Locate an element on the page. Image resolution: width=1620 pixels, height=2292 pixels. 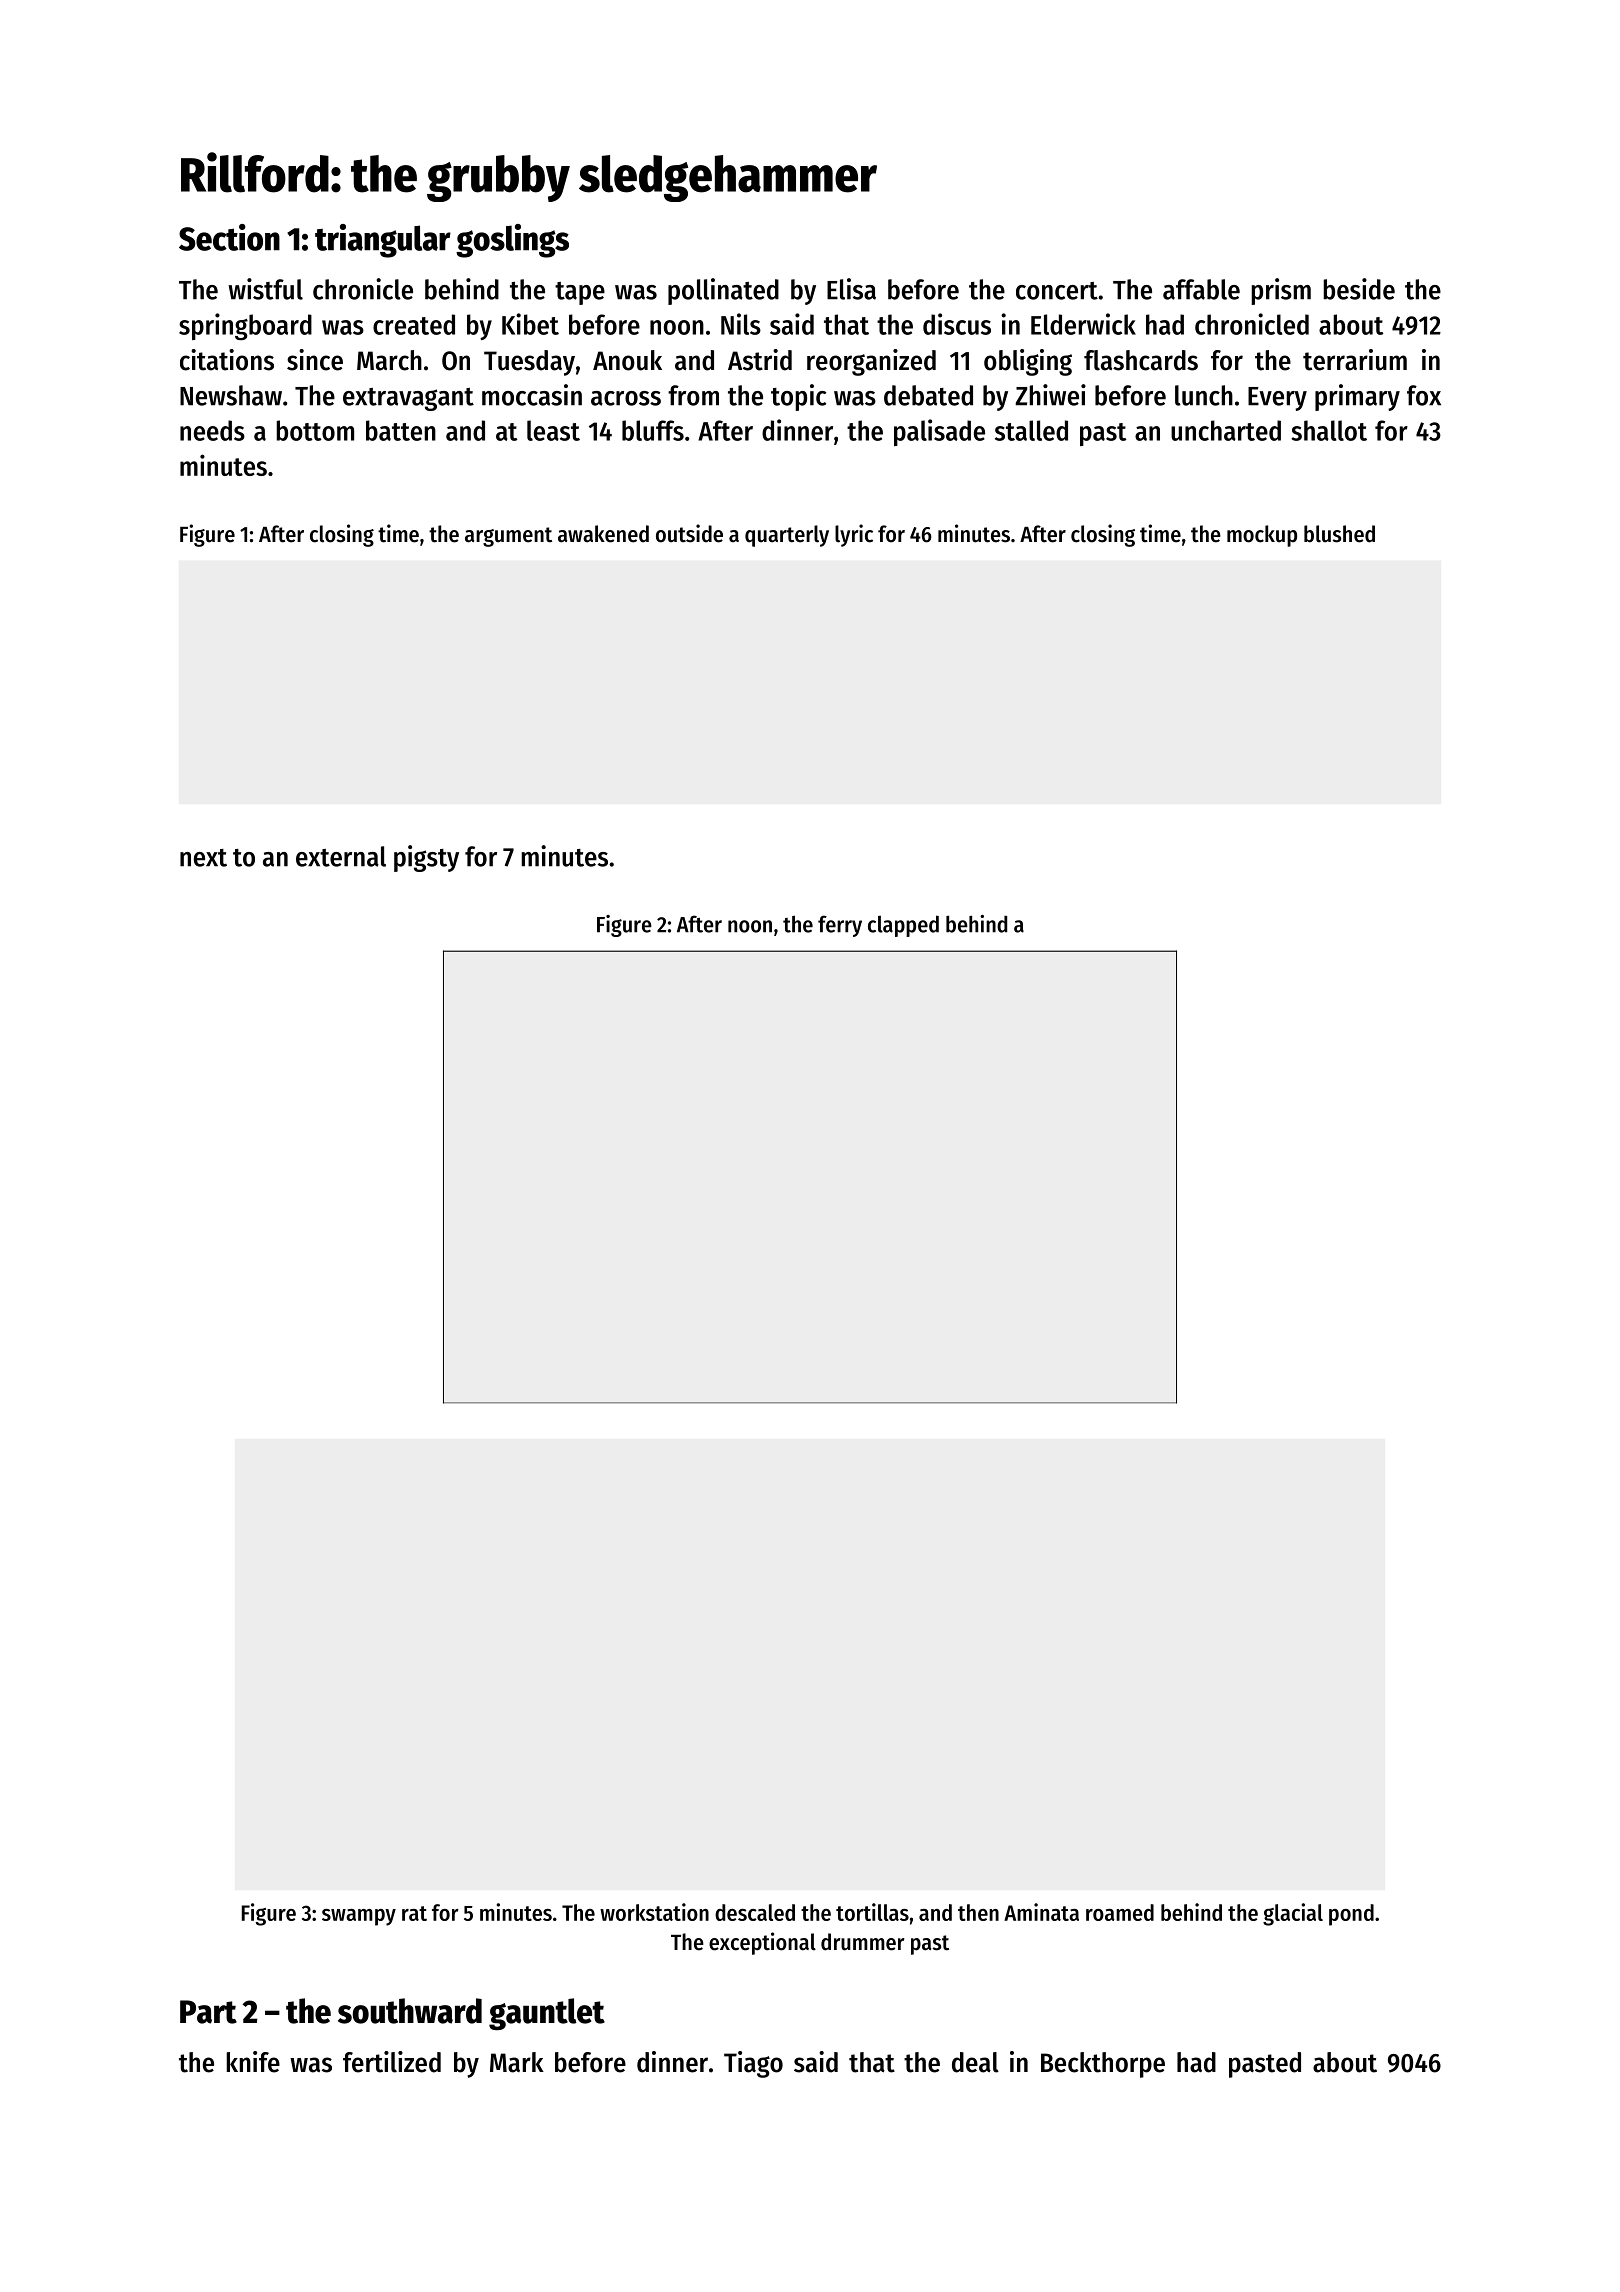
needs is located at coordinates (212, 430).
